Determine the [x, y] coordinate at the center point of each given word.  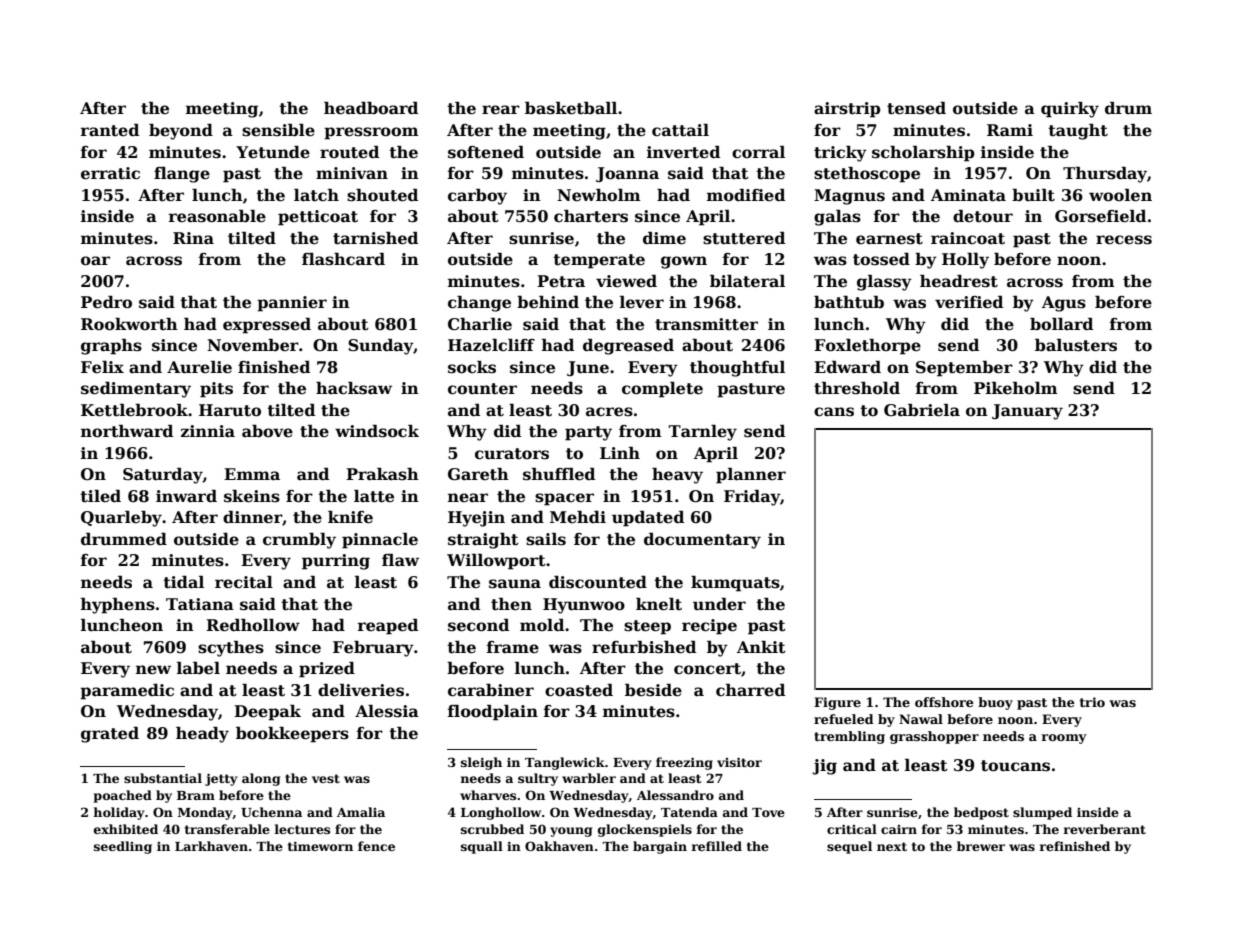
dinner [252, 517]
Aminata [968, 195]
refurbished [644, 647]
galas [837, 218]
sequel [849, 847]
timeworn [320, 846]
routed [349, 152]
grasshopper [934, 737]
